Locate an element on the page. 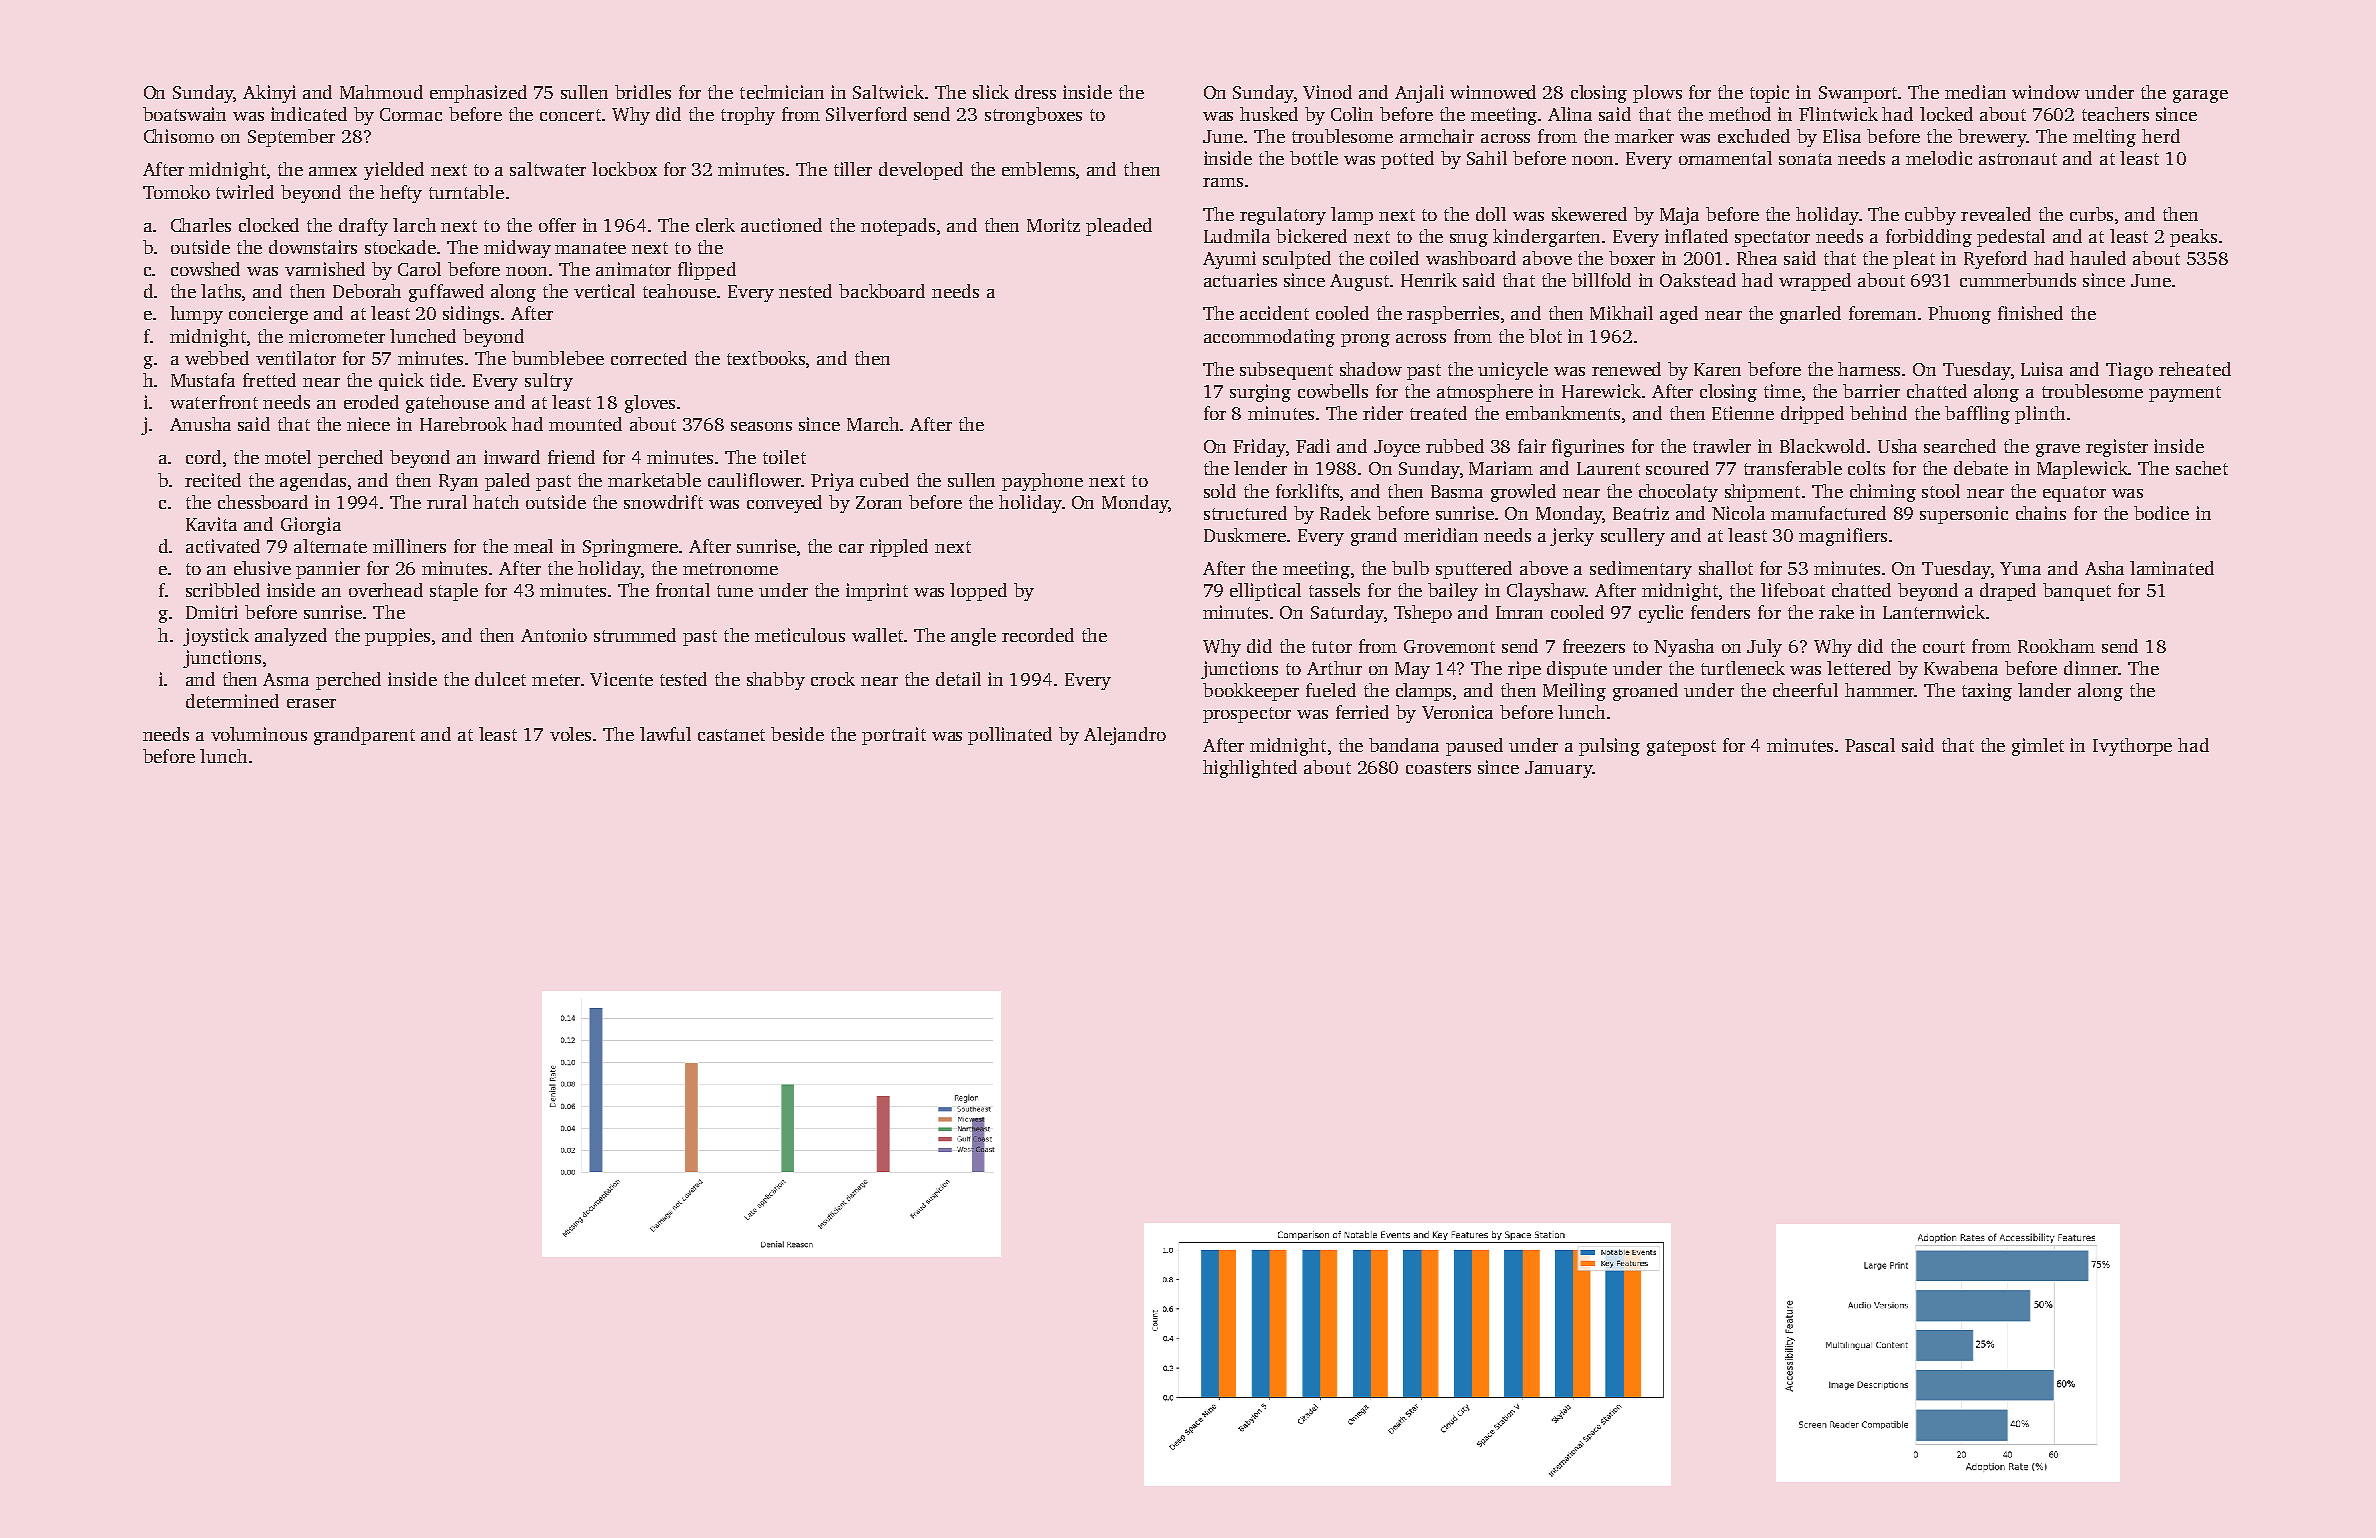 Image resolution: width=2376 pixels, height=1538 pixels. dress is located at coordinates (1035, 92).
